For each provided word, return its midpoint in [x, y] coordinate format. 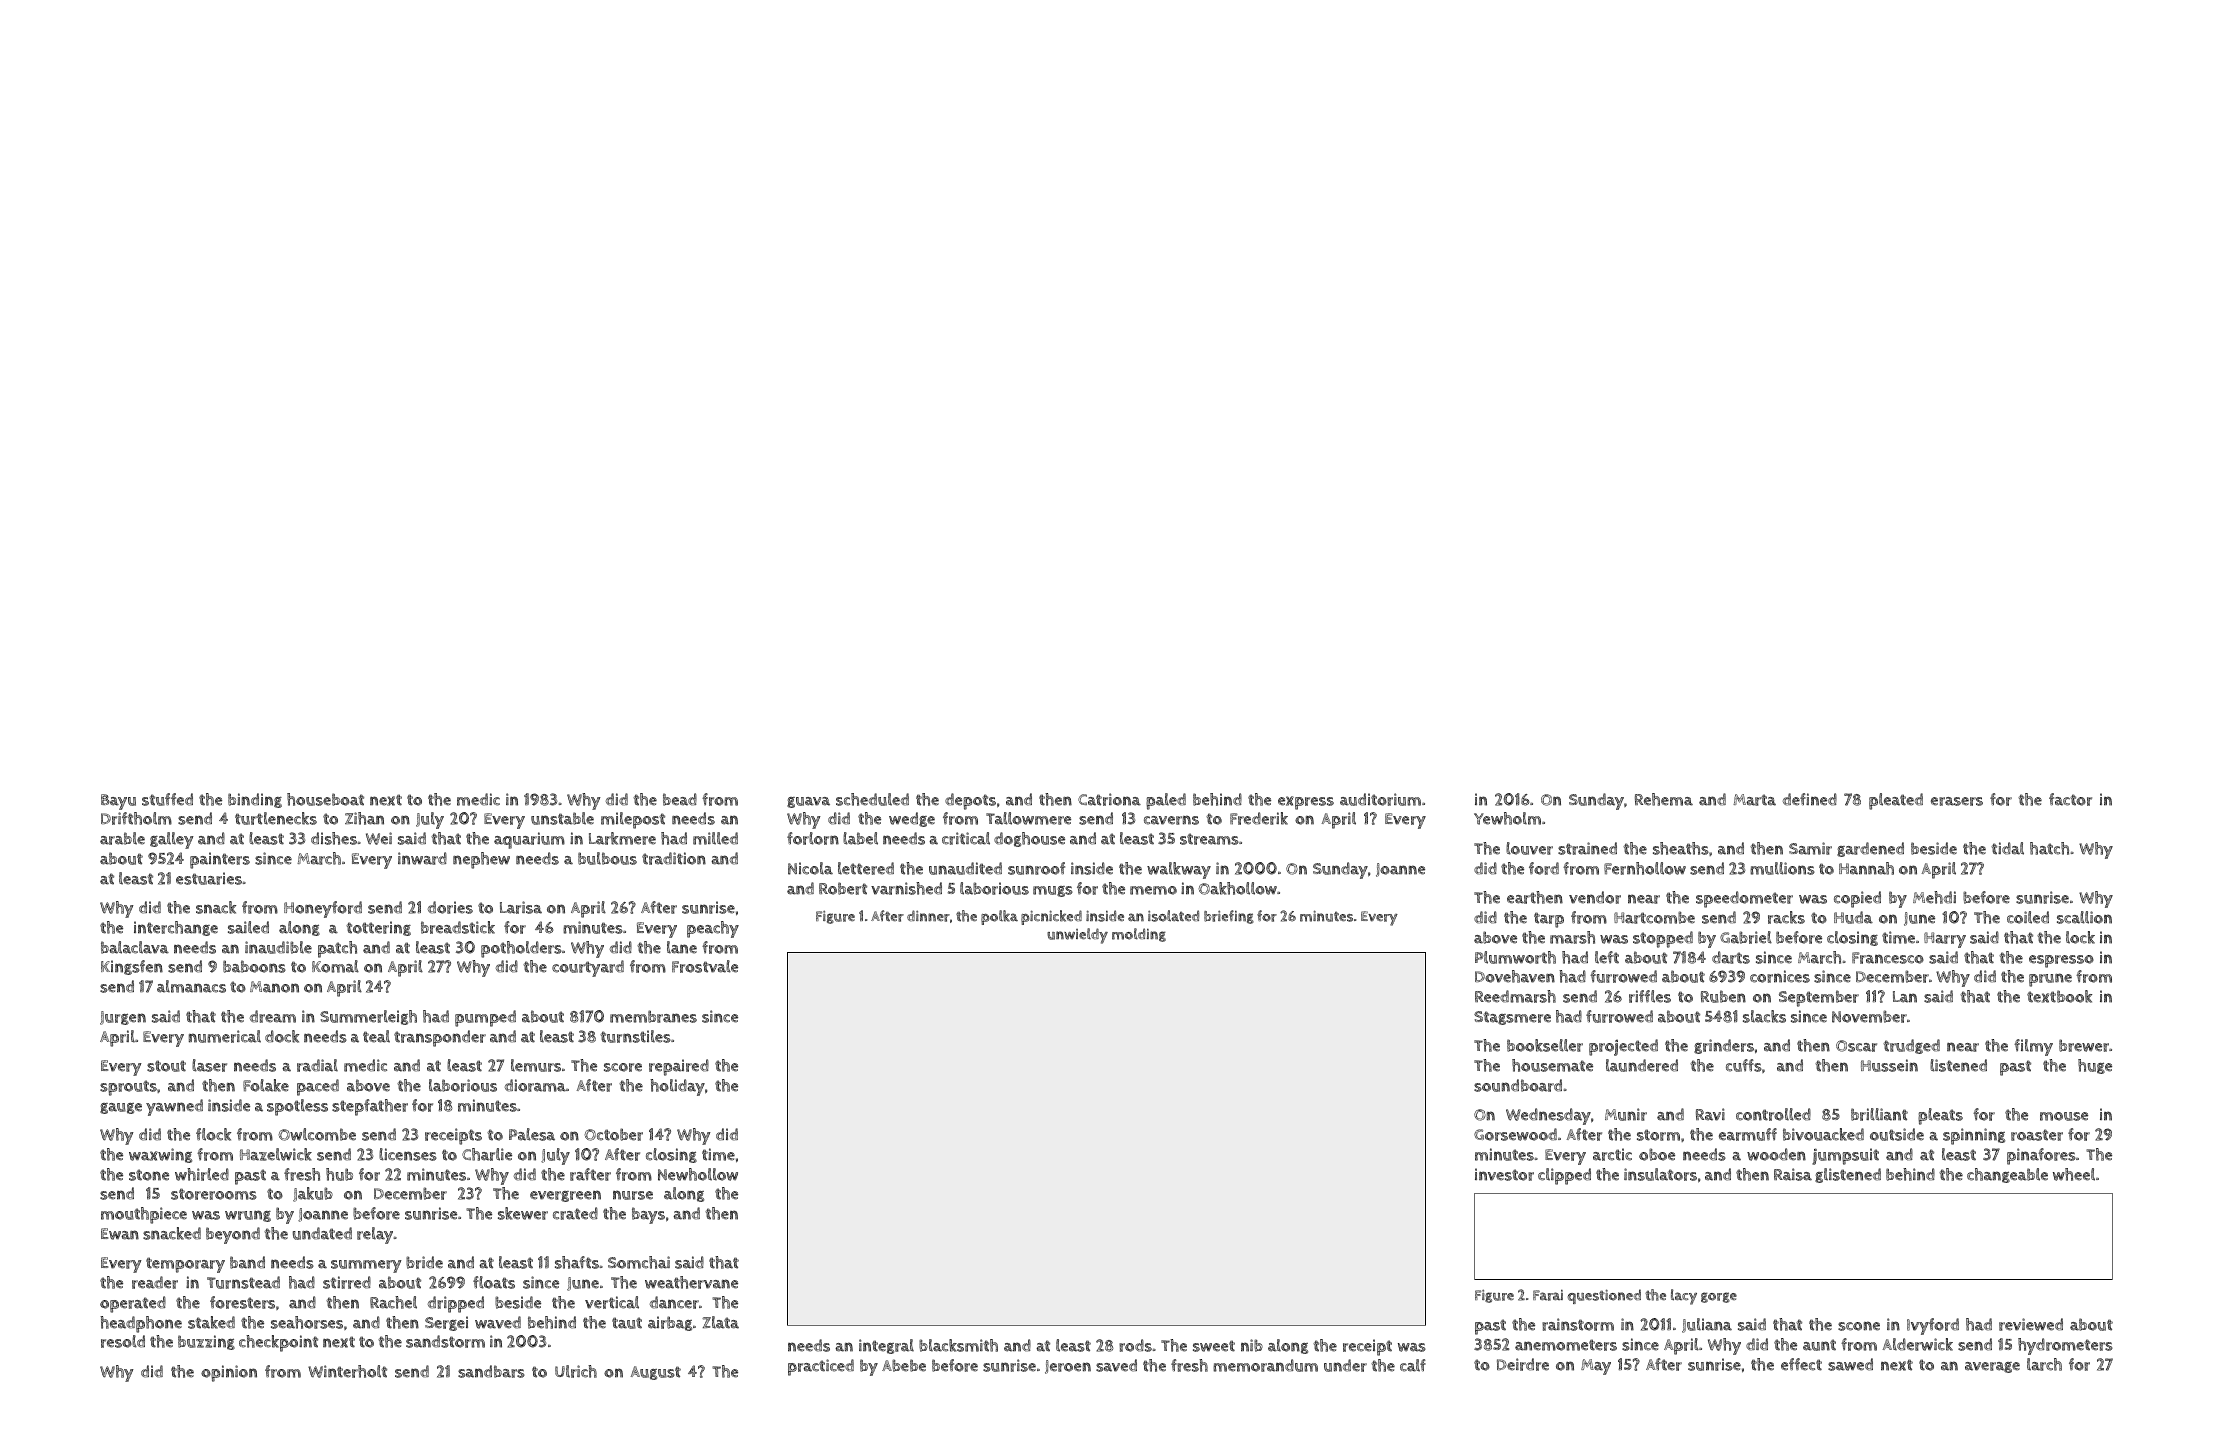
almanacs [191, 986]
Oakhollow [1237, 888]
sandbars [491, 1371]
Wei [379, 838]
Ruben [1723, 996]
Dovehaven [1515, 976]
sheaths [1681, 848]
